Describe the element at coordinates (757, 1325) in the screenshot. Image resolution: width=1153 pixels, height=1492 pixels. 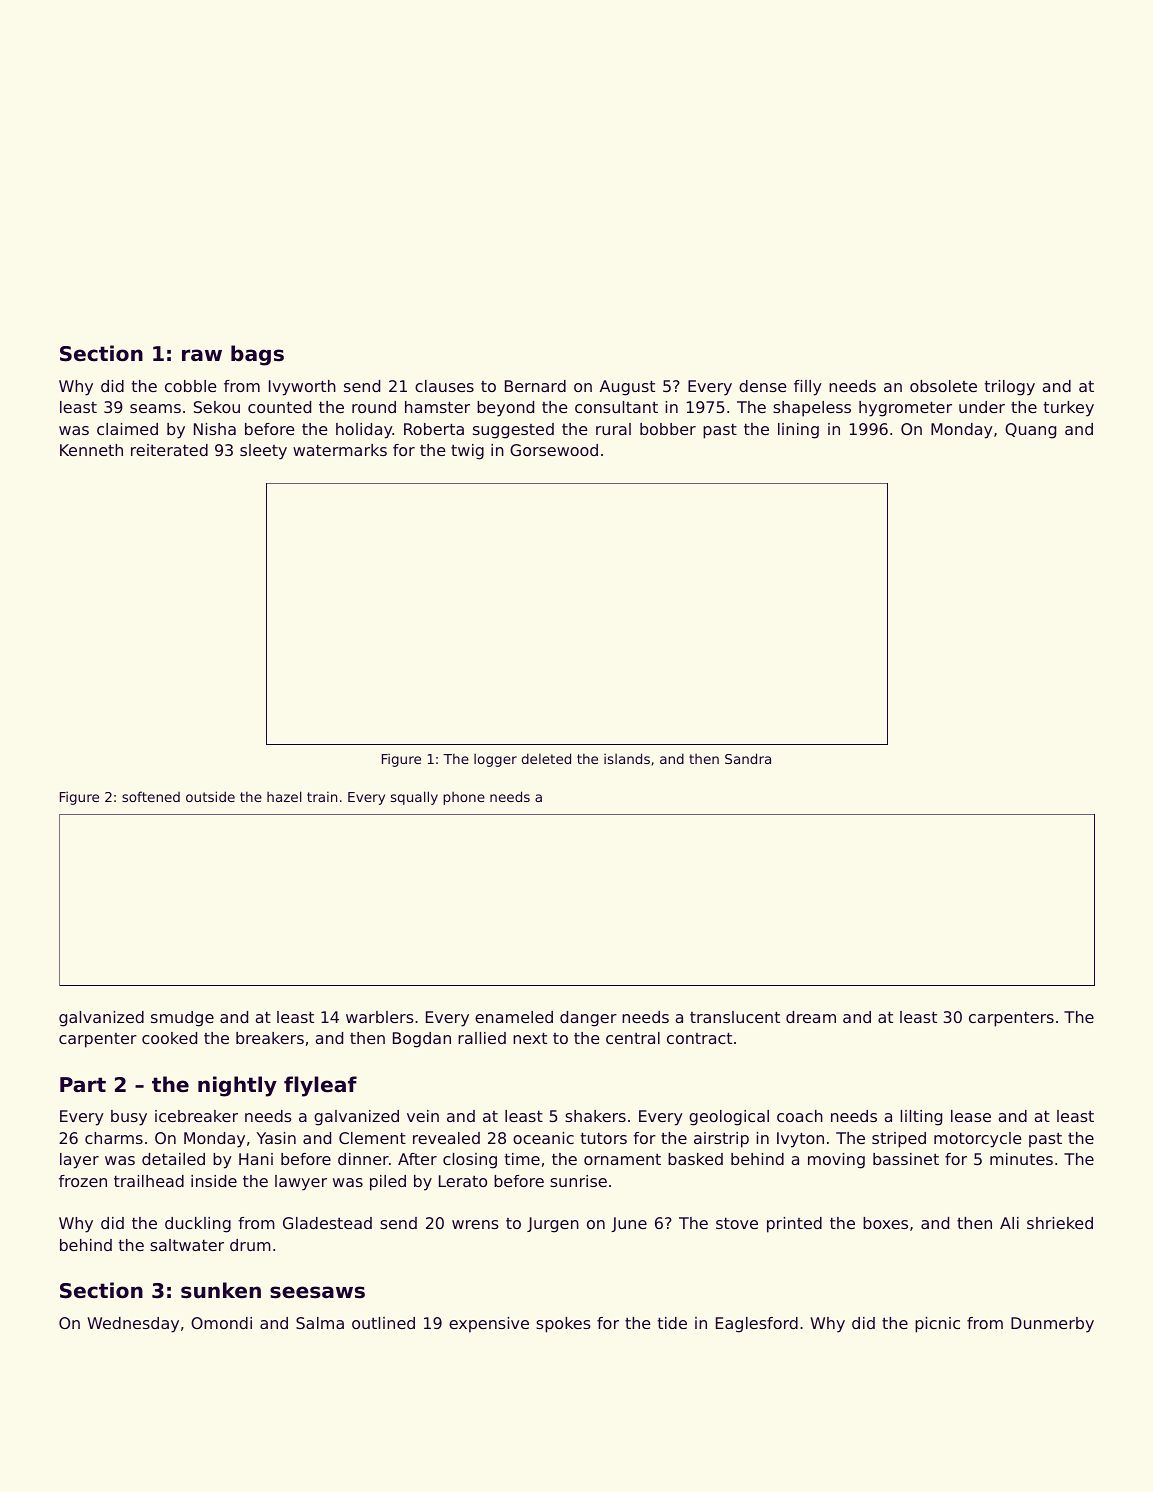
I see `Eaglesford` at that location.
